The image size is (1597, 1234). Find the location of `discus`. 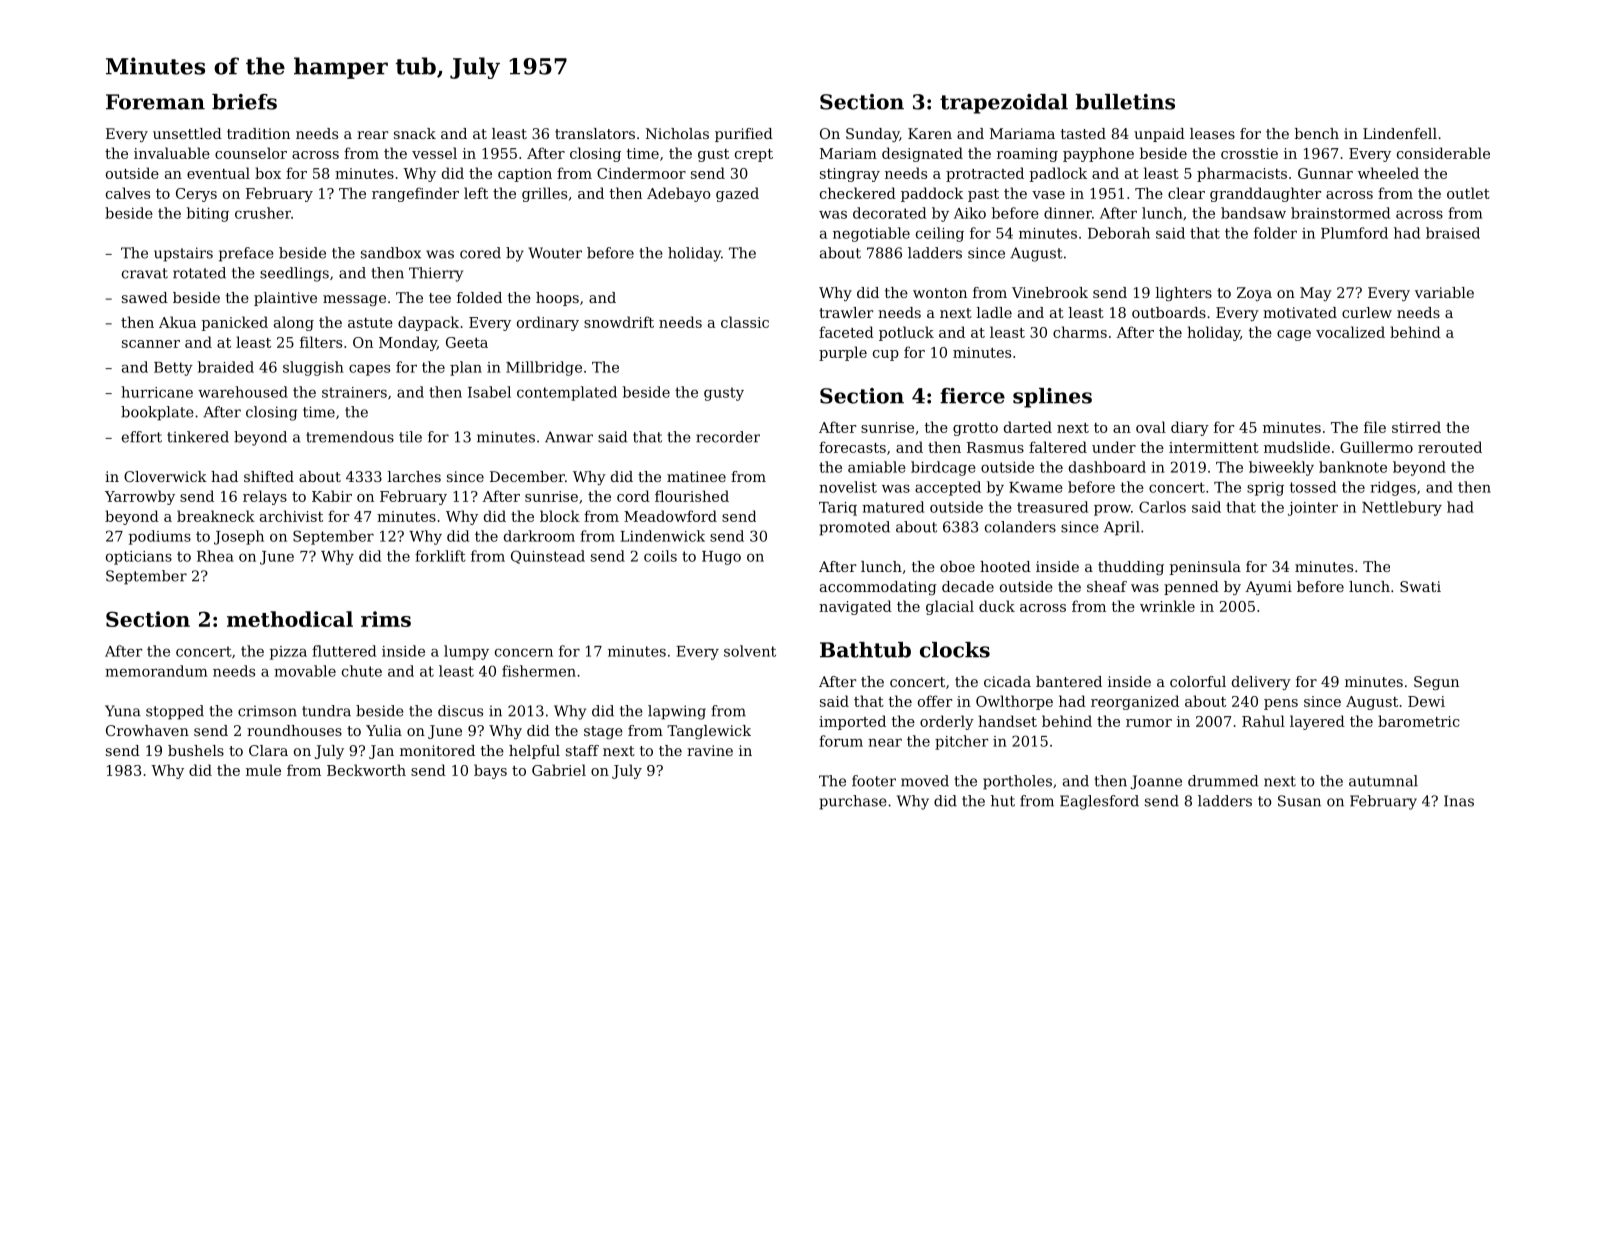

discus is located at coordinates (460, 711).
